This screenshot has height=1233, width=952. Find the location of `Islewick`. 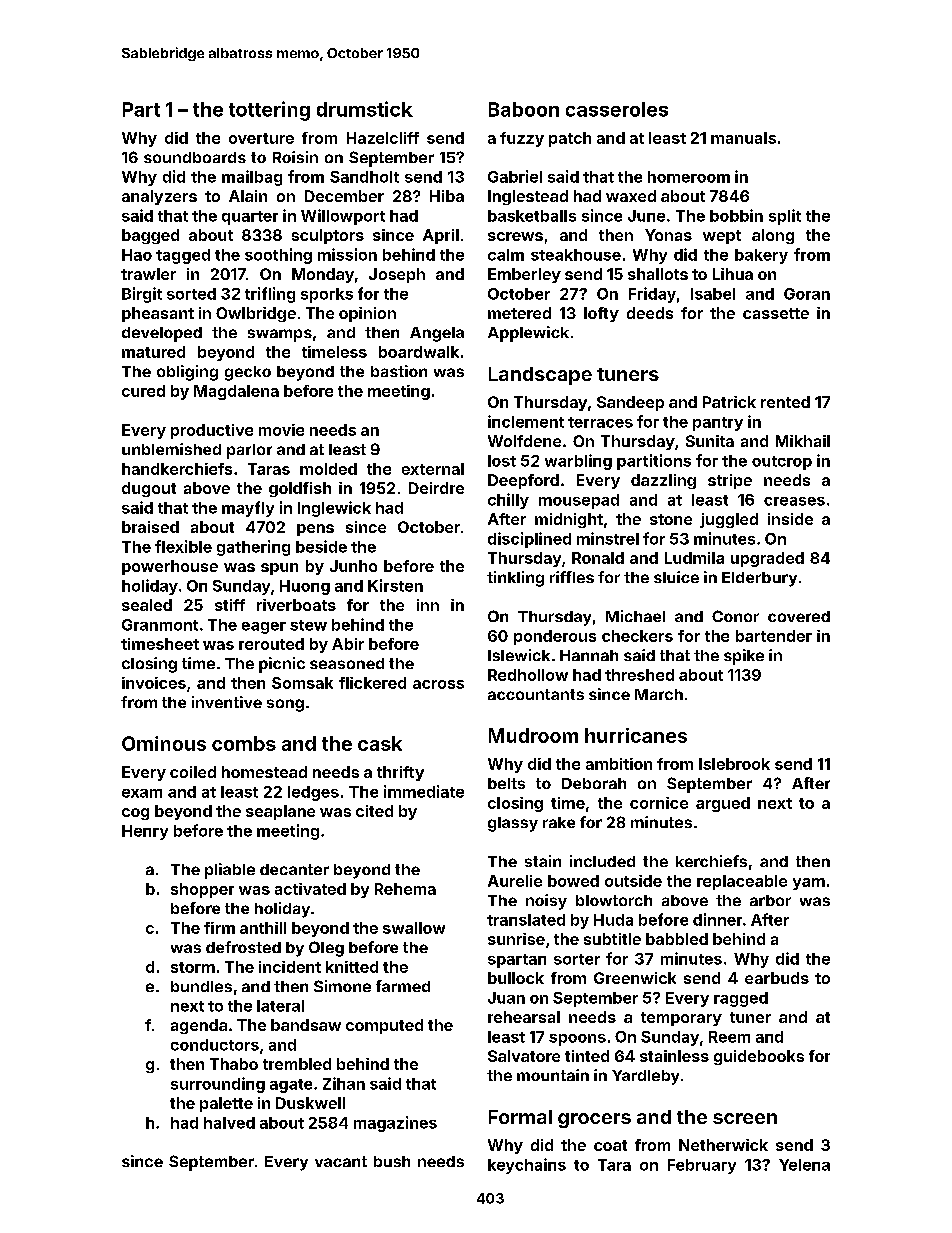

Islewick is located at coordinates (519, 655).
